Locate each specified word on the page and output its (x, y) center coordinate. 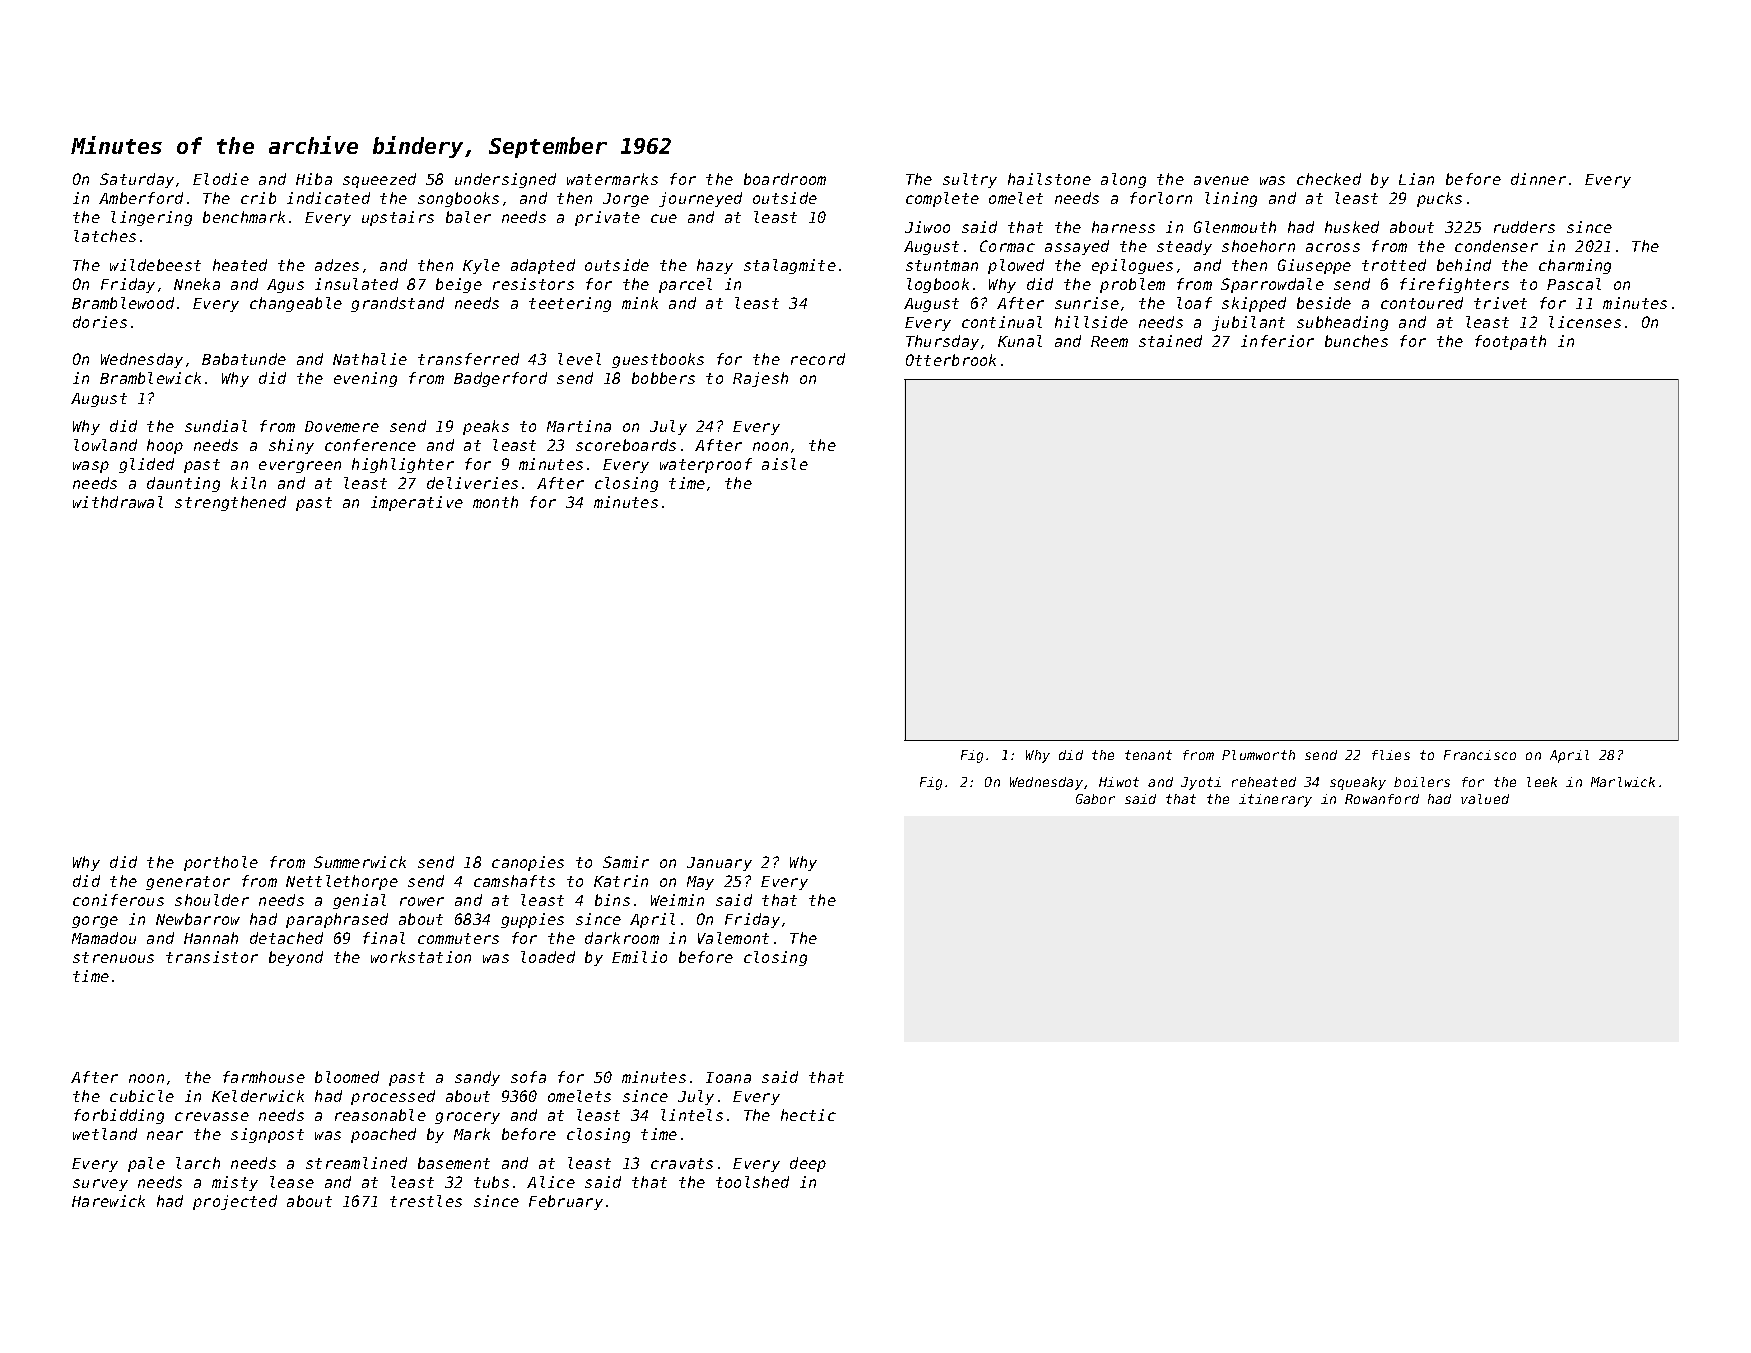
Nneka (197, 284)
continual (1002, 322)
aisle (785, 464)
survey (100, 1185)
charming (1575, 266)
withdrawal (118, 502)
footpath (1510, 342)
